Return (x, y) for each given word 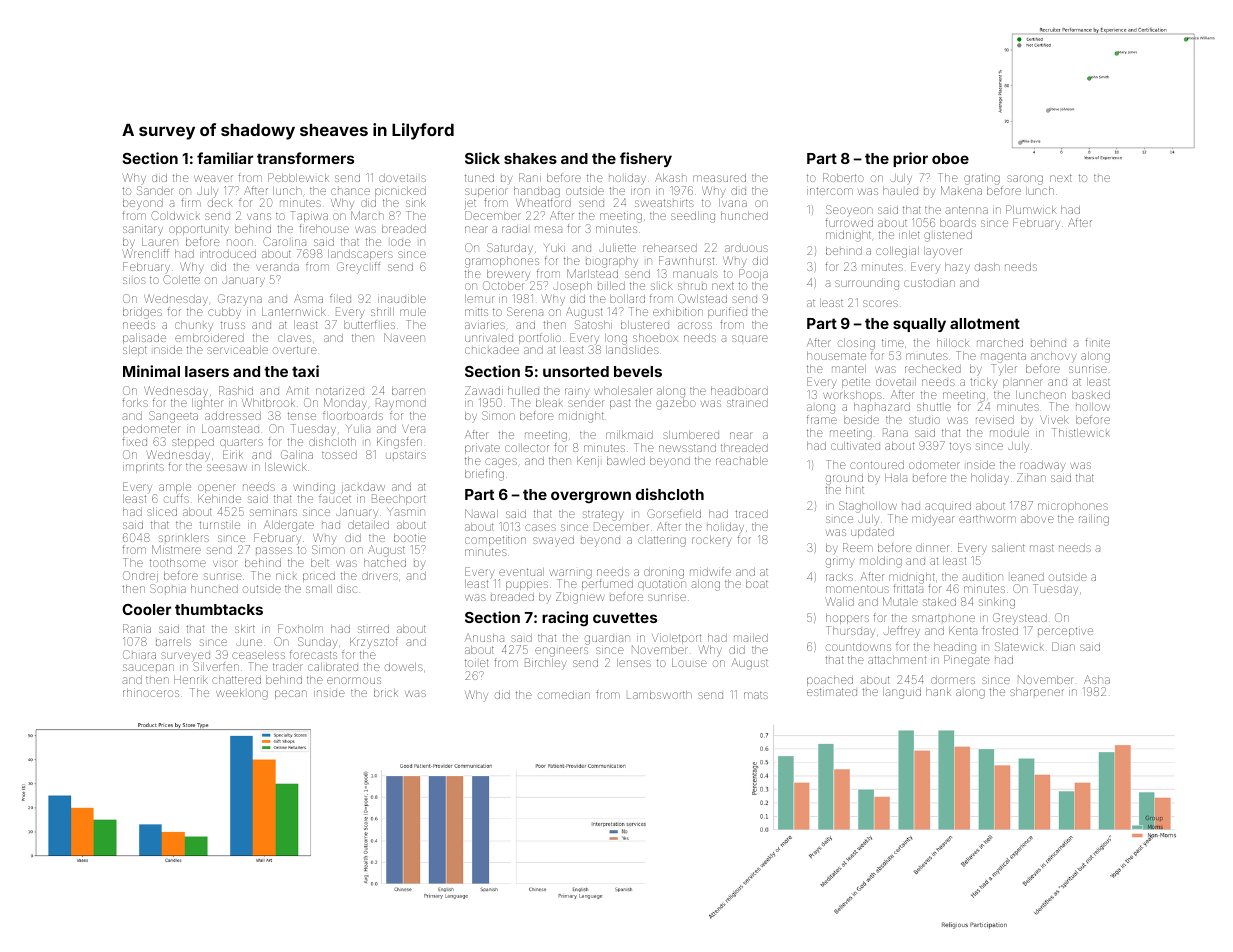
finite (1097, 342)
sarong (1025, 180)
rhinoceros (151, 693)
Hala (896, 478)
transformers (305, 158)
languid (902, 693)
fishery (646, 159)
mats (756, 695)
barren (408, 391)
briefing (484, 475)
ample (175, 488)
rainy (577, 393)
